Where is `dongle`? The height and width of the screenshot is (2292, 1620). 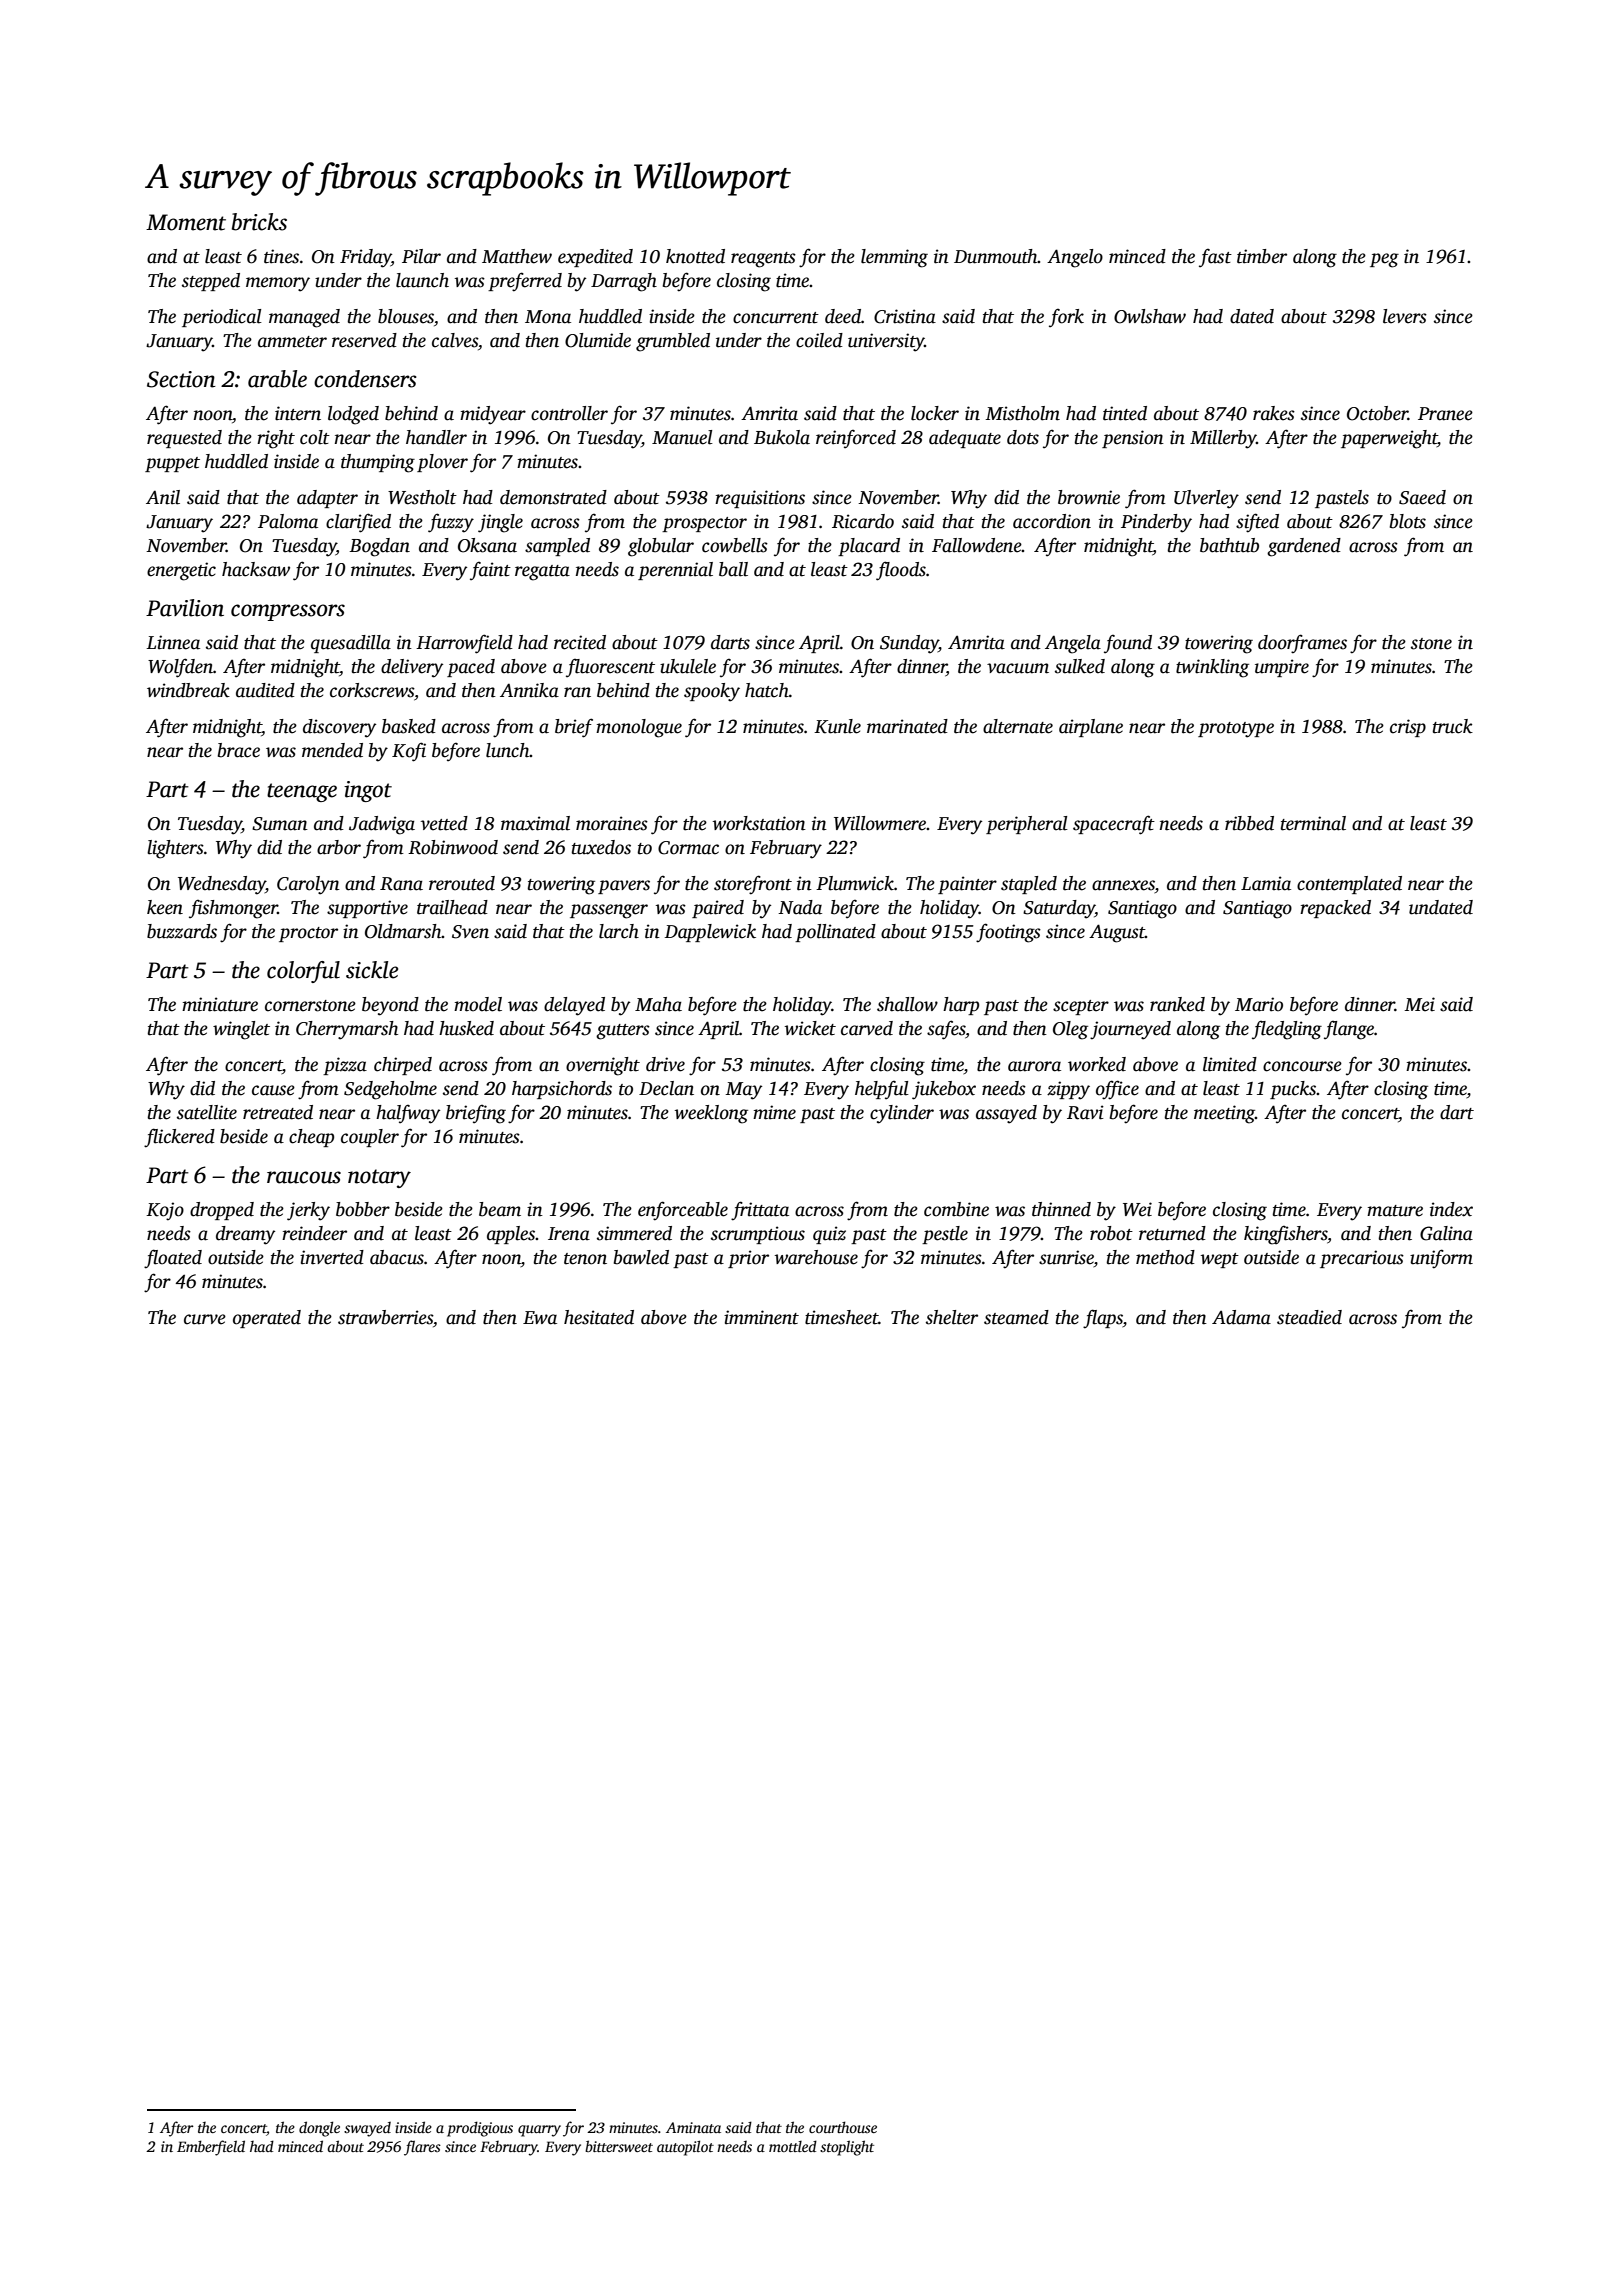
dongle is located at coordinates (319, 2129).
